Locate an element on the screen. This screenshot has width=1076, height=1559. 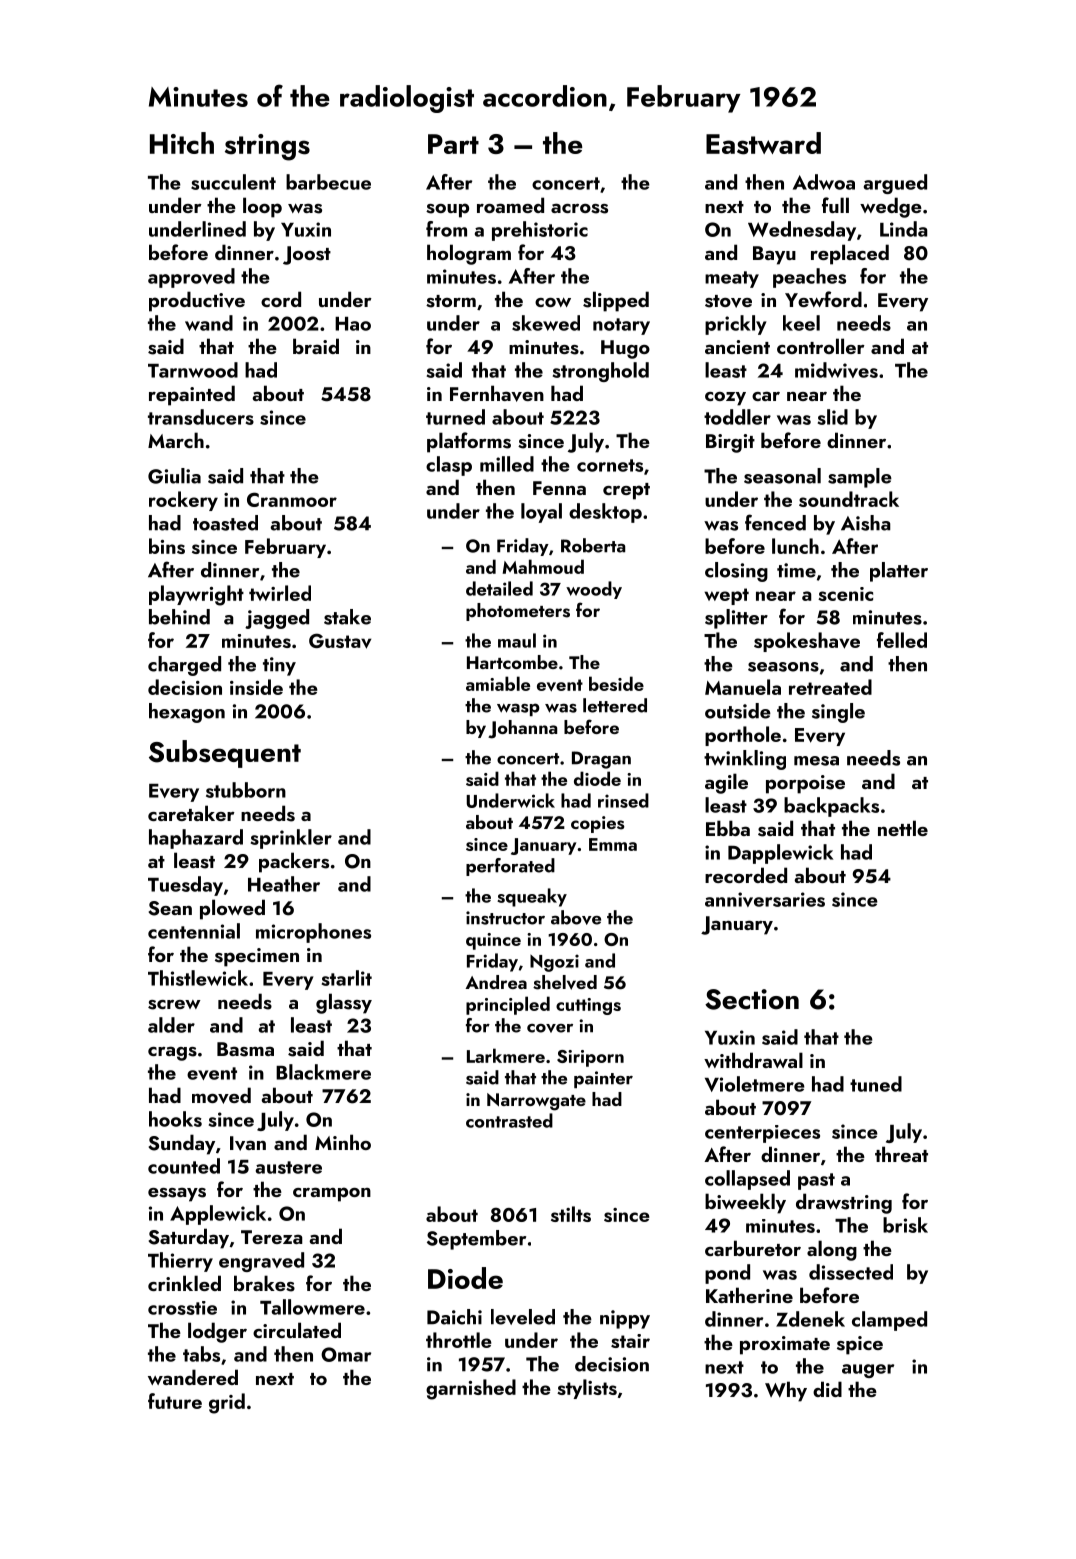
perforated is located at coordinates (510, 867).
